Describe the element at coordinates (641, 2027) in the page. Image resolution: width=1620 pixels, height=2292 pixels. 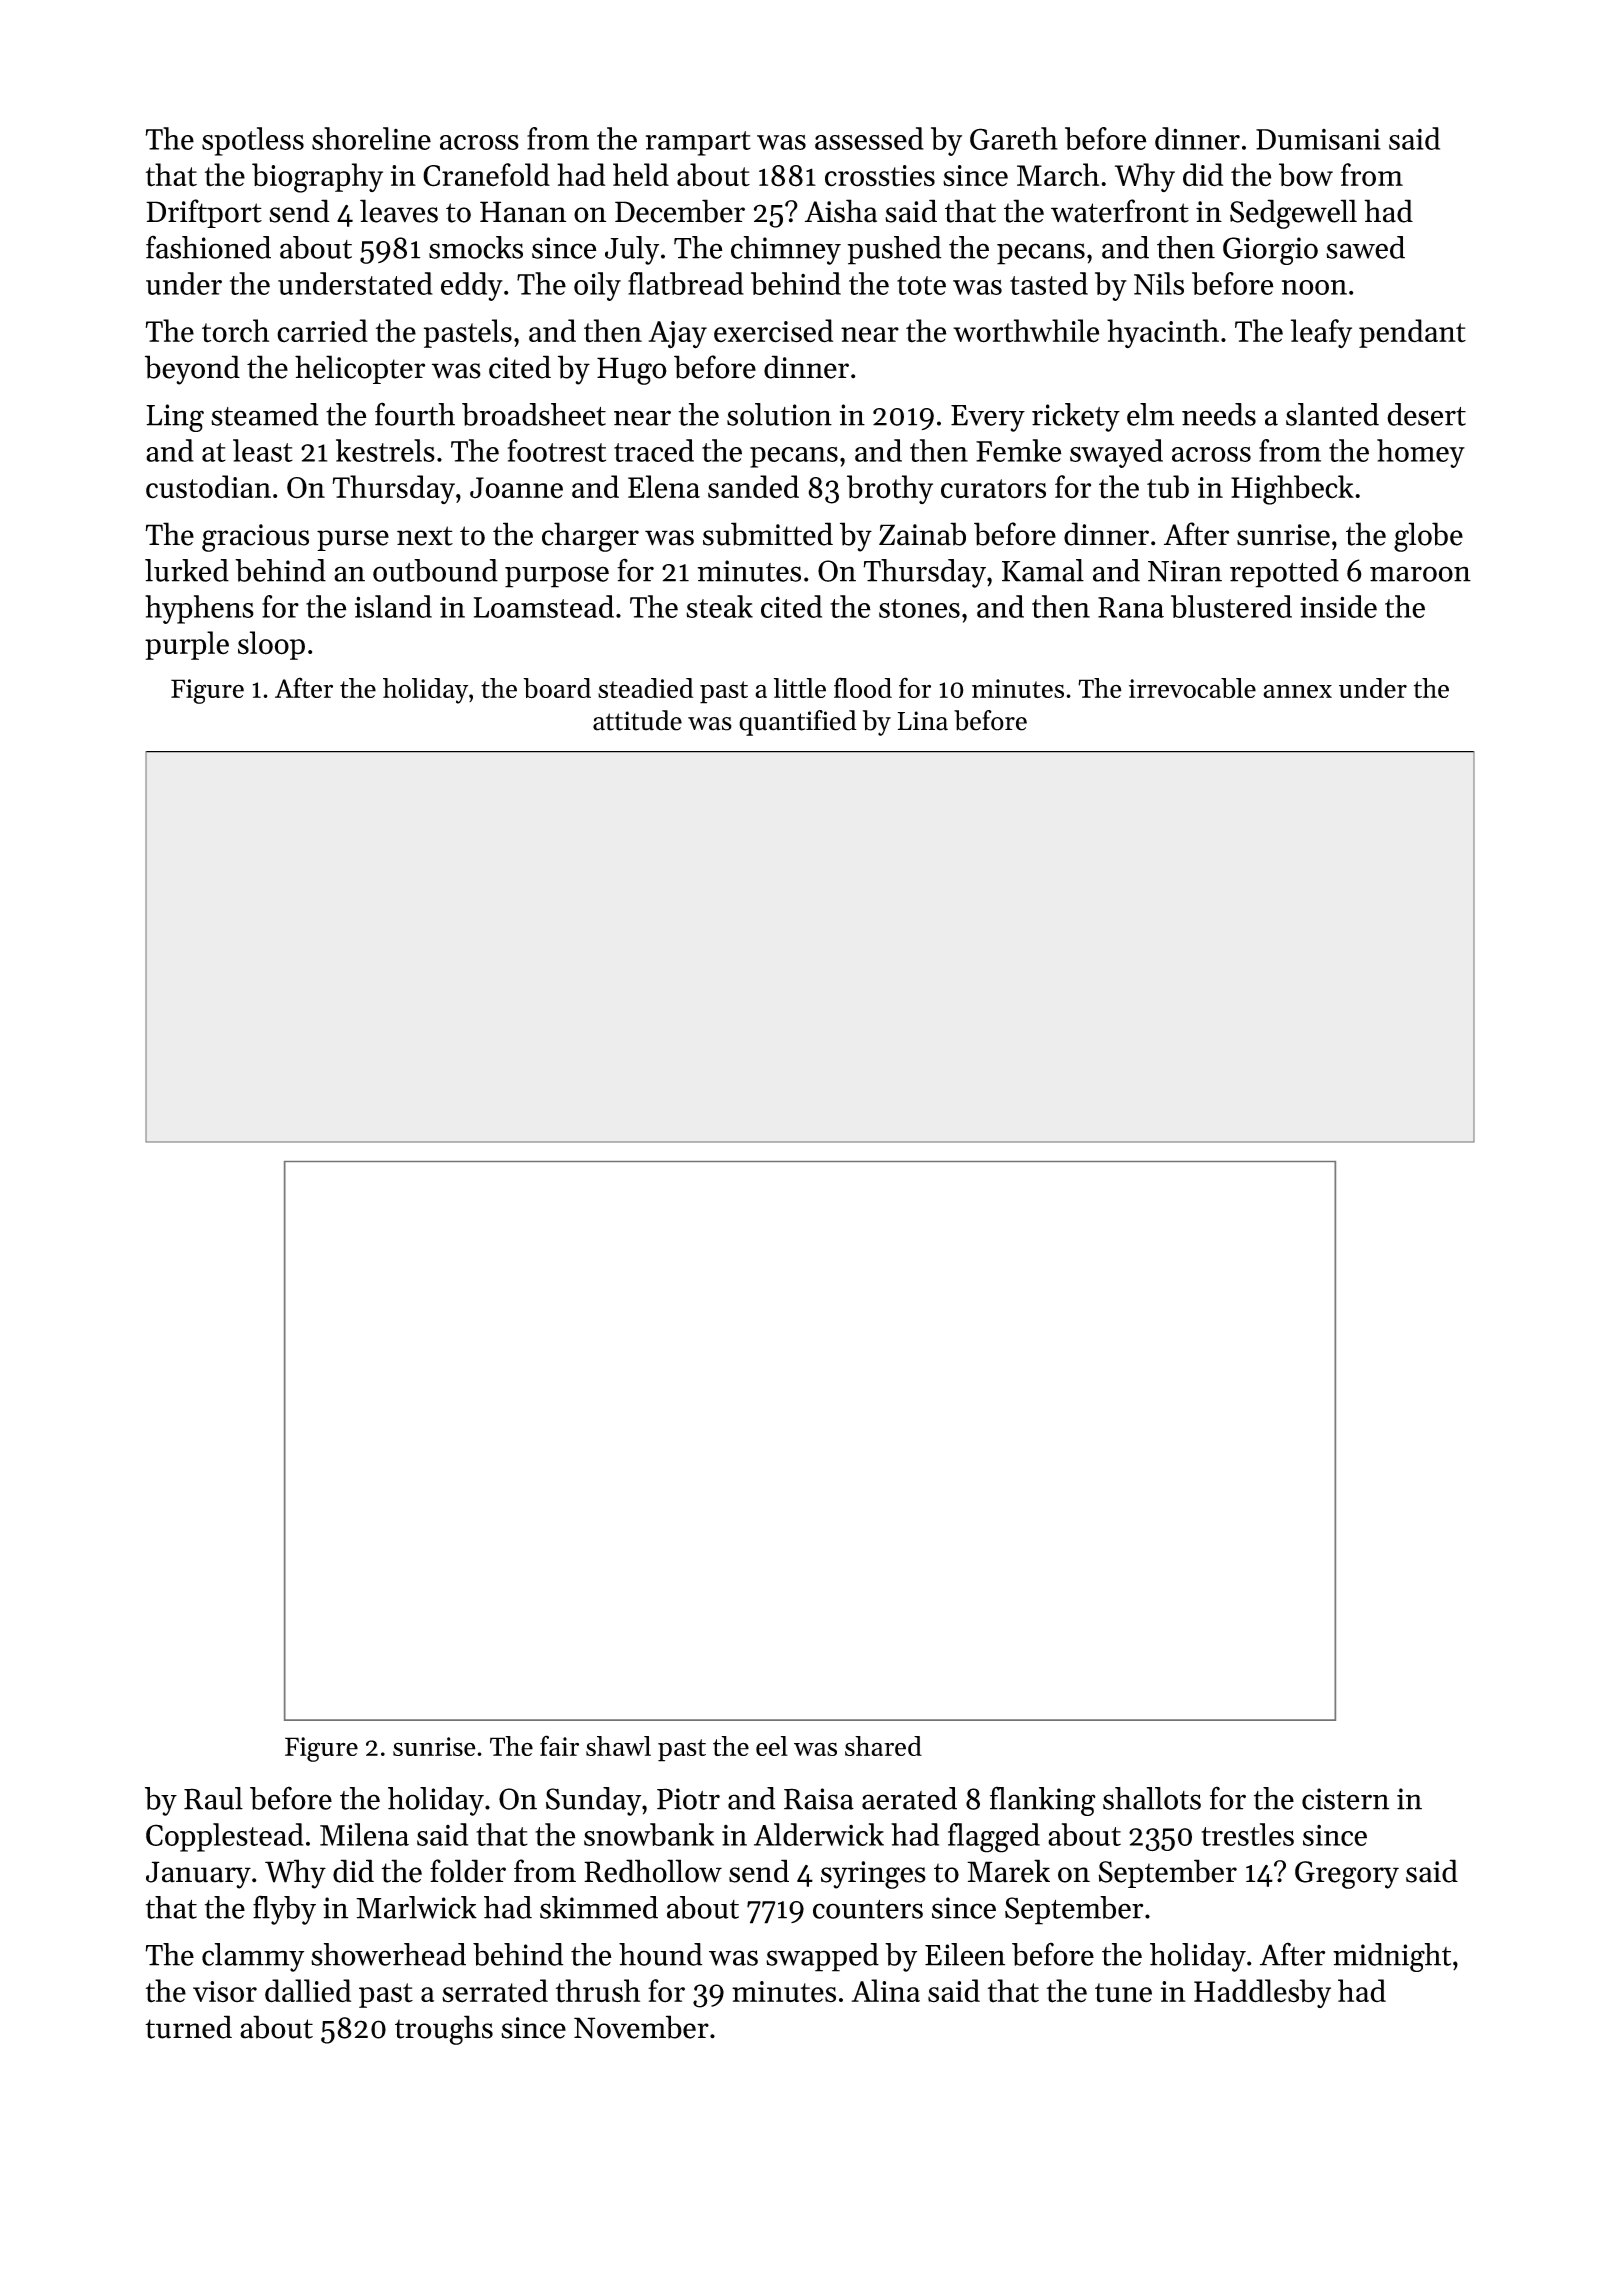
I see `November` at that location.
